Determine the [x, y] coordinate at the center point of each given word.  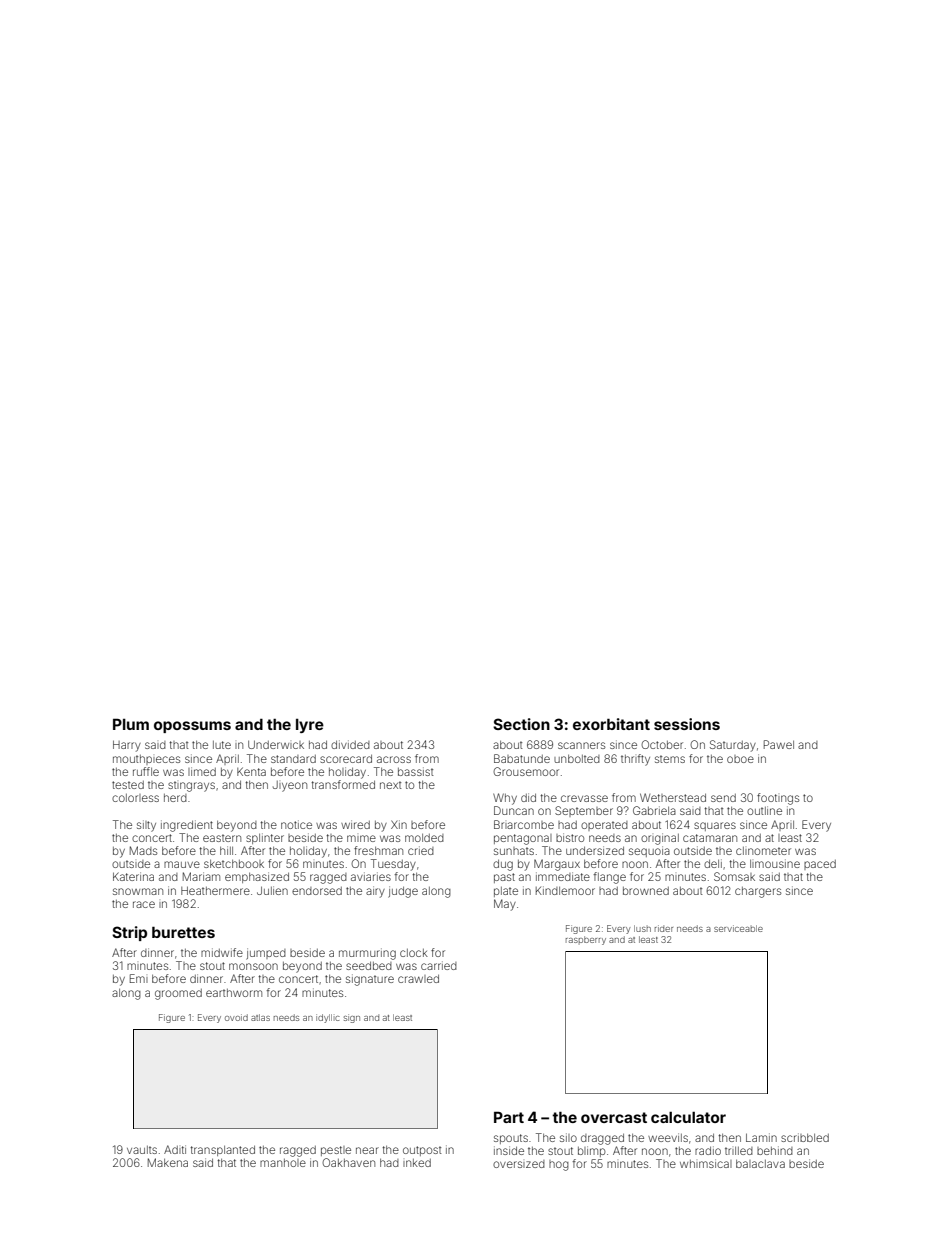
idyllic [328, 1018]
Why [505, 799]
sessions [687, 724]
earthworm [234, 993]
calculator [688, 1117]
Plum [131, 724]
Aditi [175, 1149]
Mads [143, 850]
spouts [511, 1139]
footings [778, 799]
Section [521, 724]
